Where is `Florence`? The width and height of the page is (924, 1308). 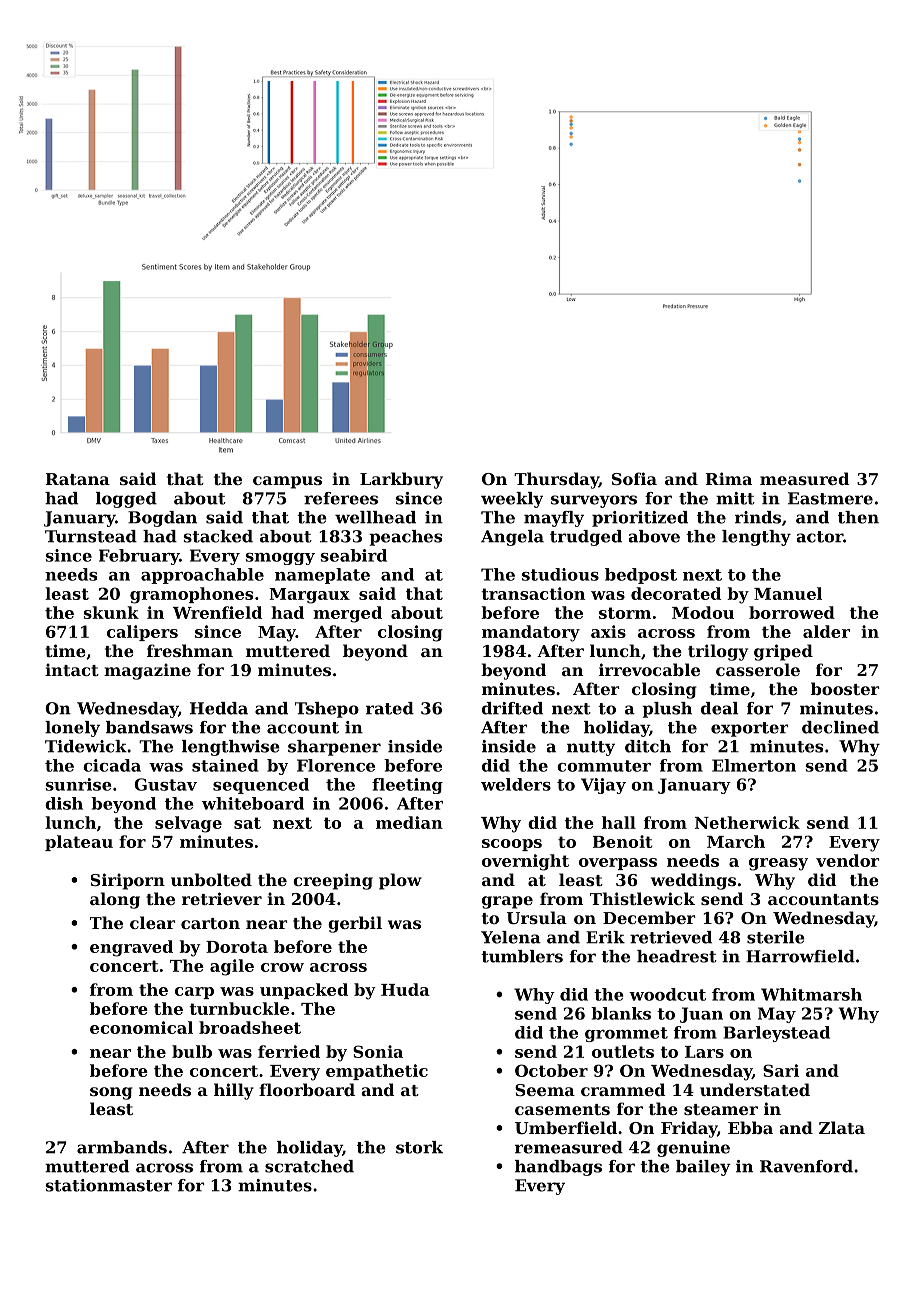 Florence is located at coordinates (336, 765).
